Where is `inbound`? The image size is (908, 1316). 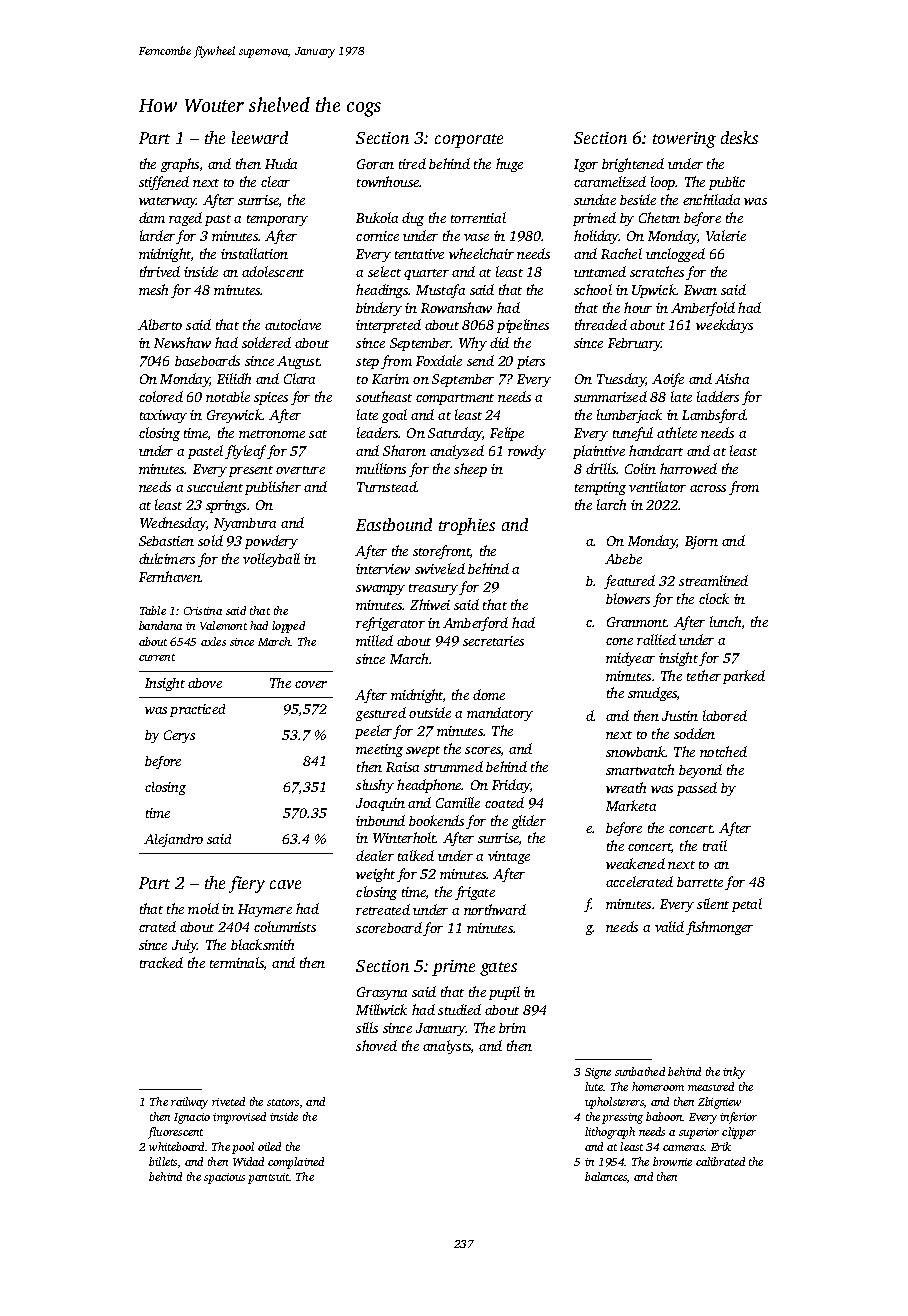 inbound is located at coordinates (380, 820).
